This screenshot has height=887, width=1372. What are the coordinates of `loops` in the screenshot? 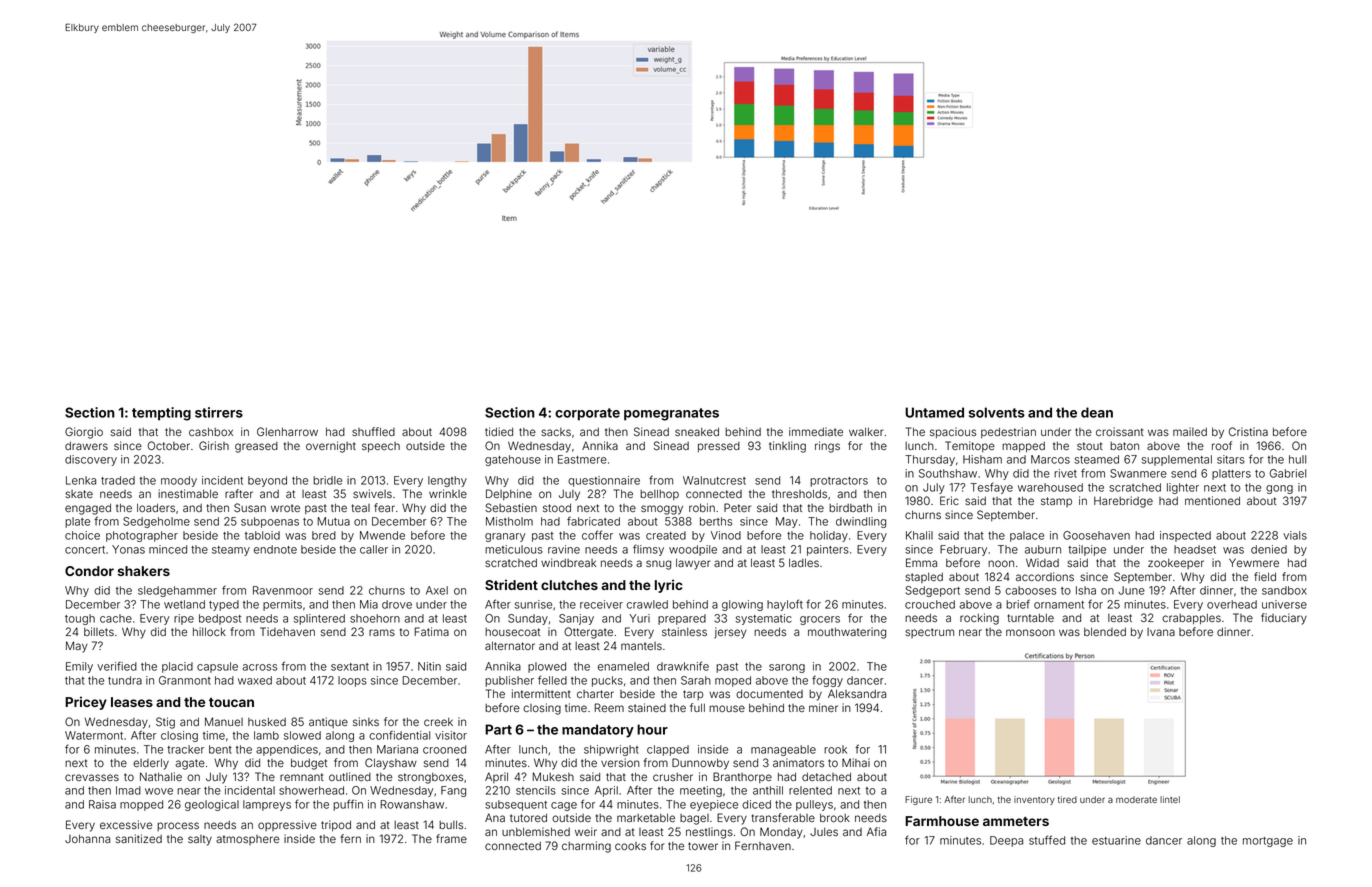 It's located at (352, 681).
